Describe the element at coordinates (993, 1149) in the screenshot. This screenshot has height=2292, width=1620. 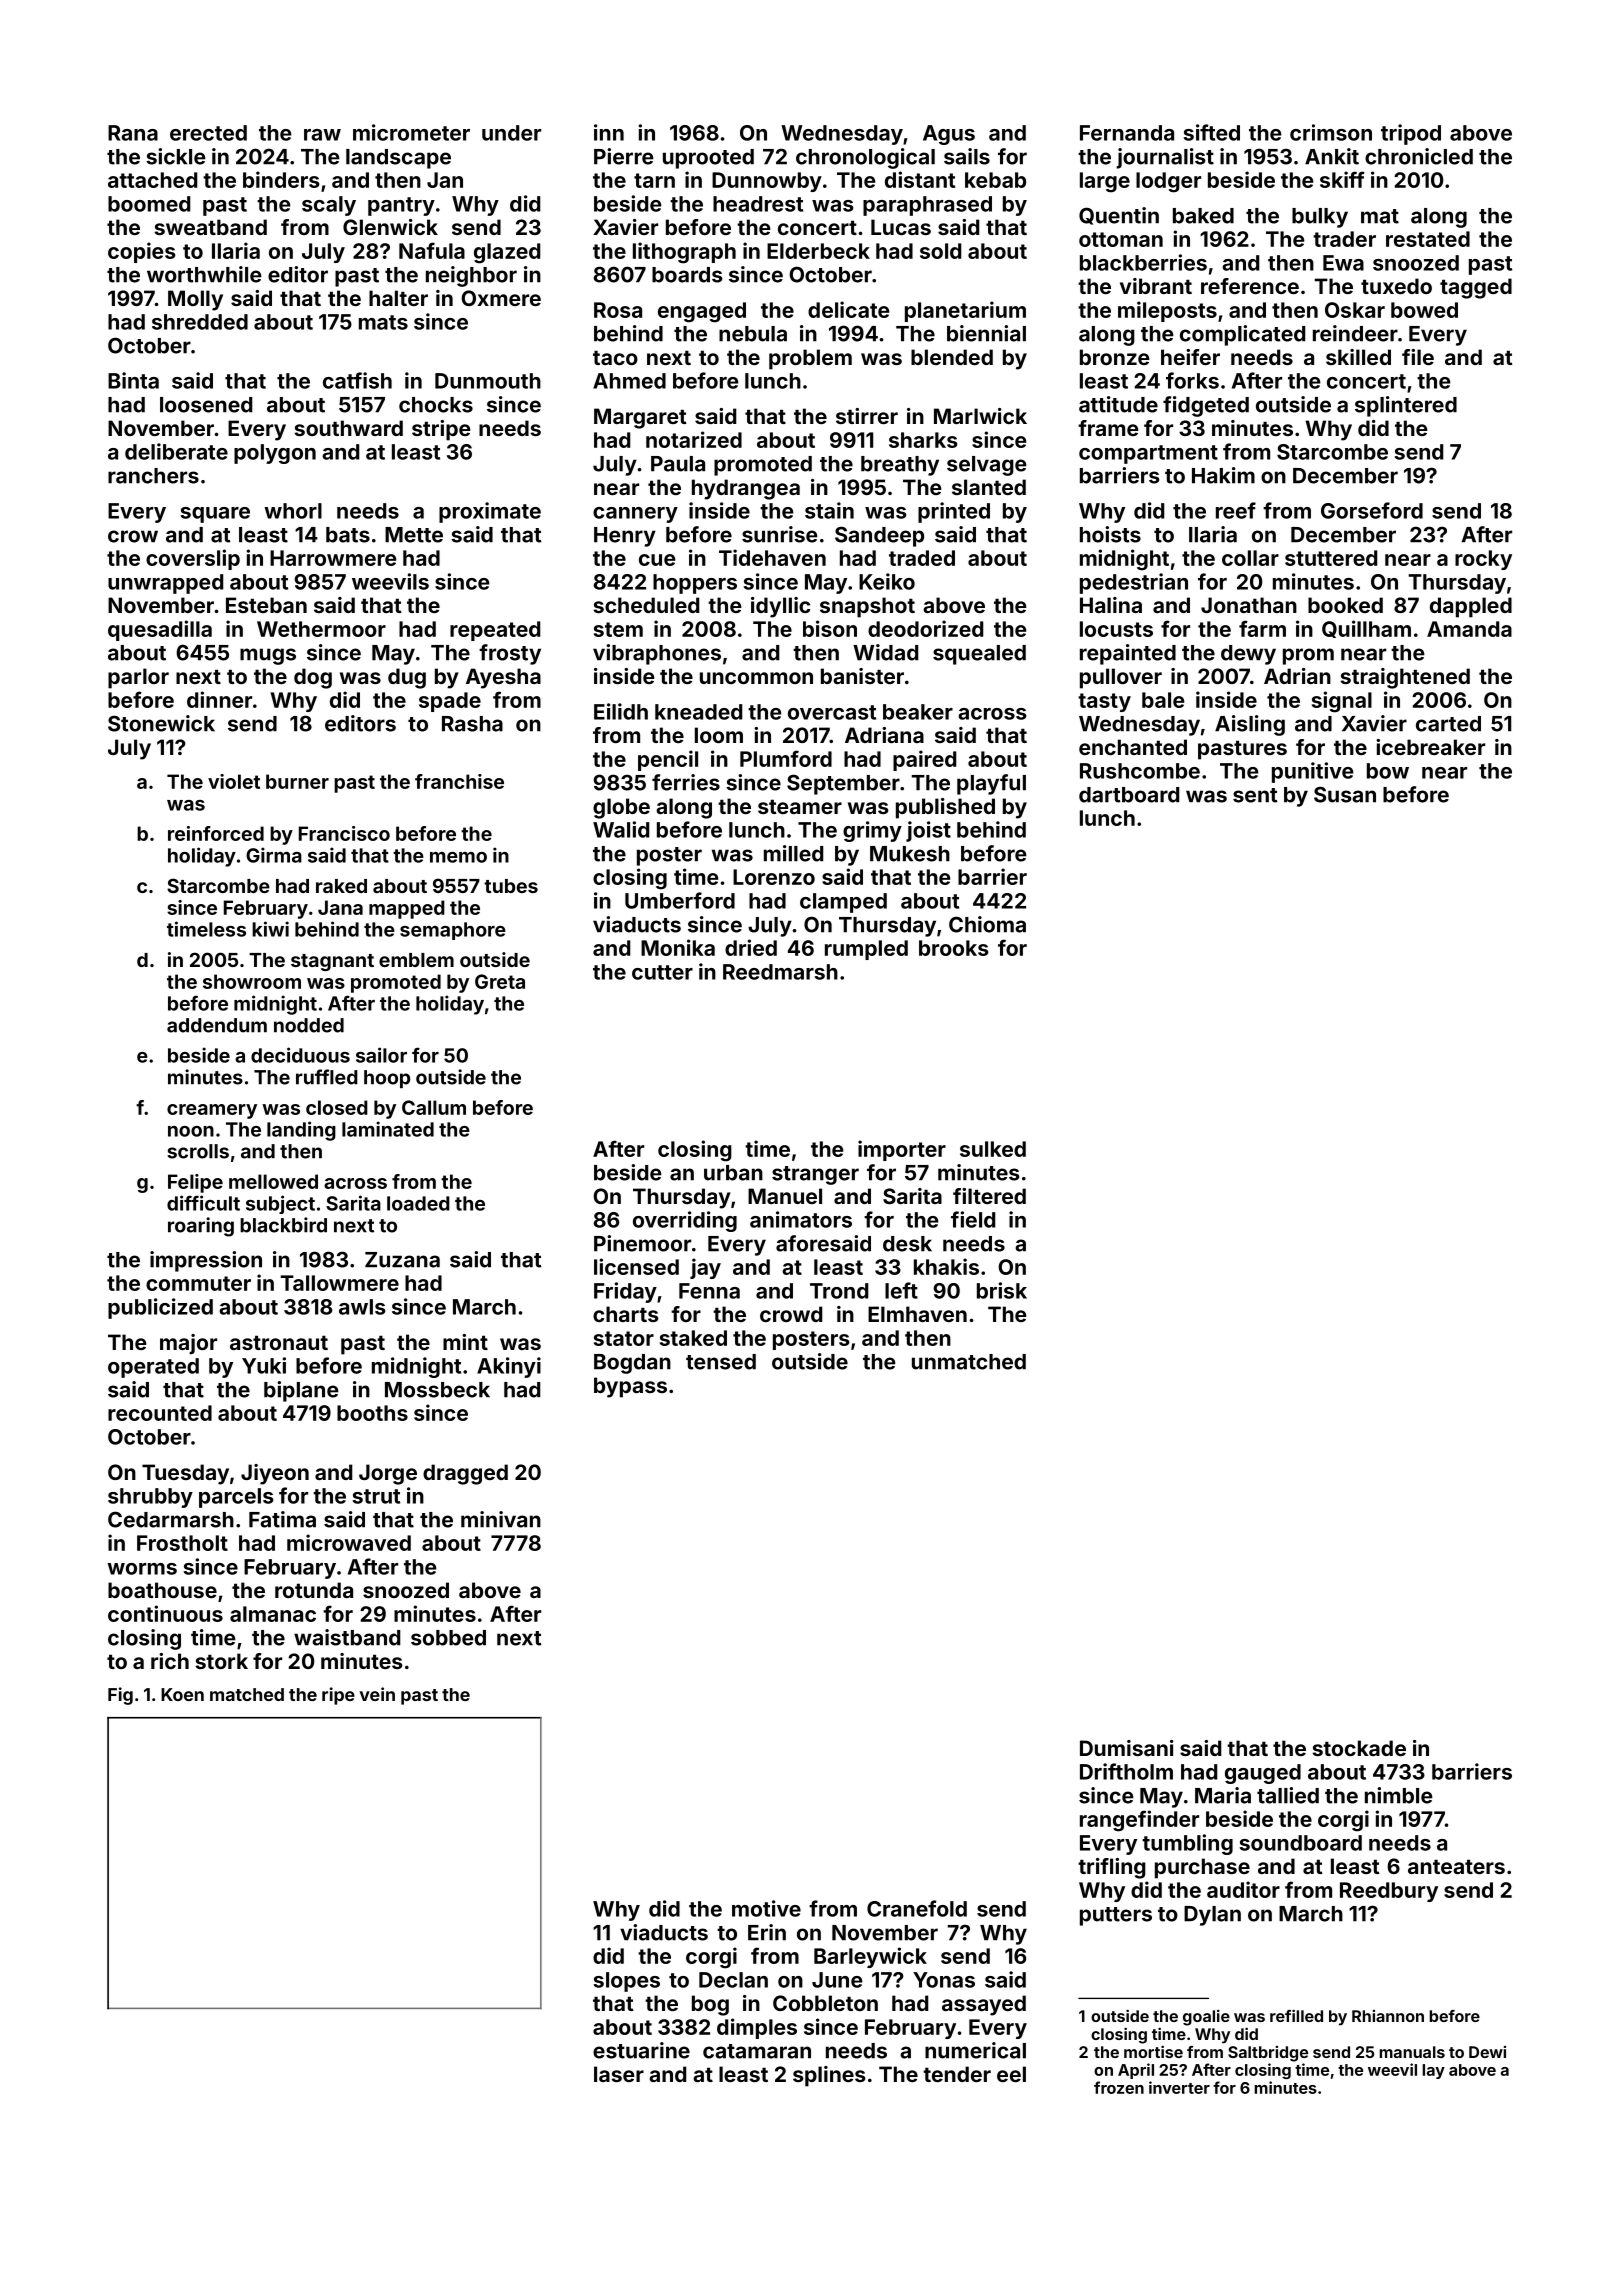
I see `sulked` at that location.
